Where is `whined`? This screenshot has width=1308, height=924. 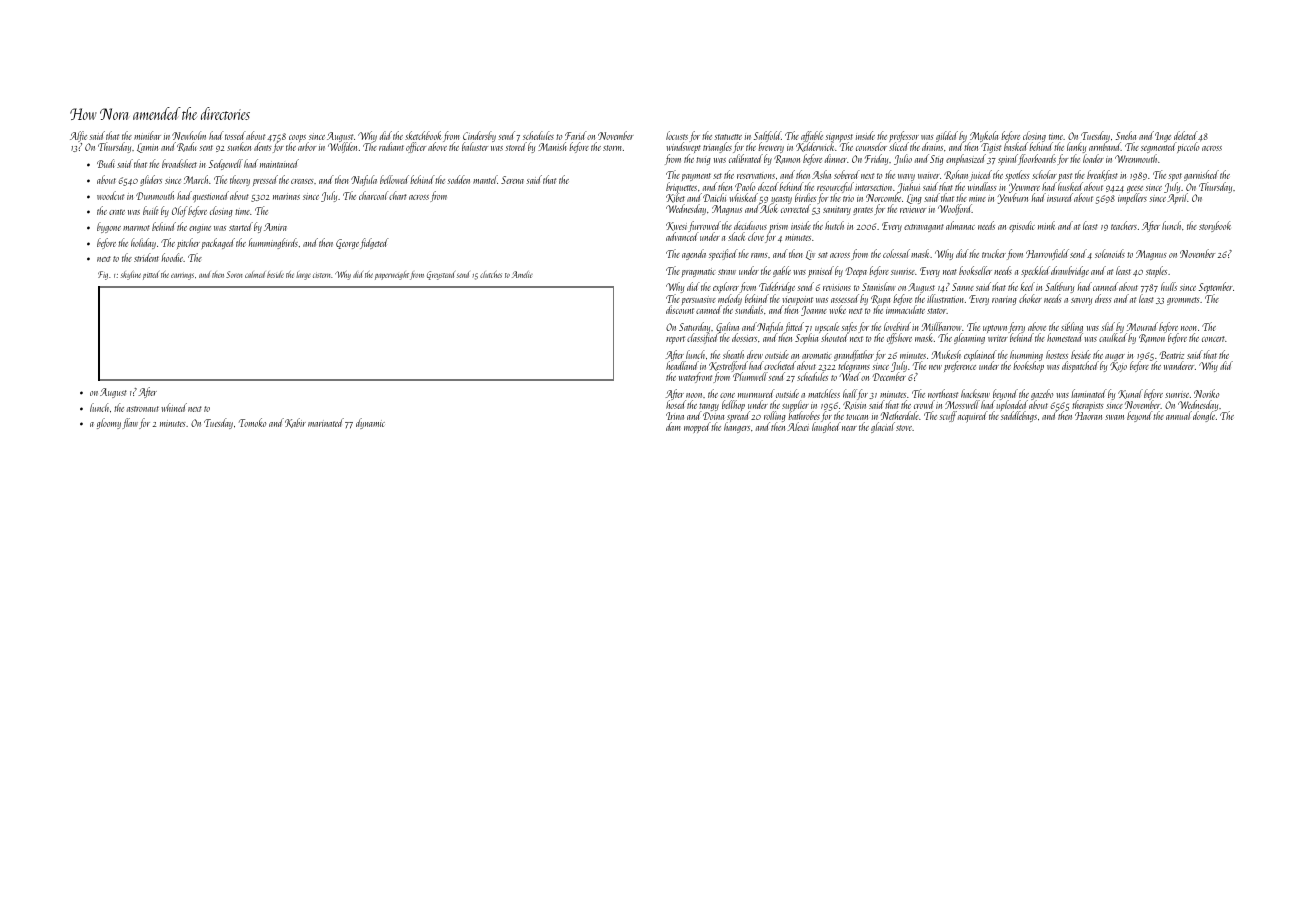 whined is located at coordinates (174, 407).
